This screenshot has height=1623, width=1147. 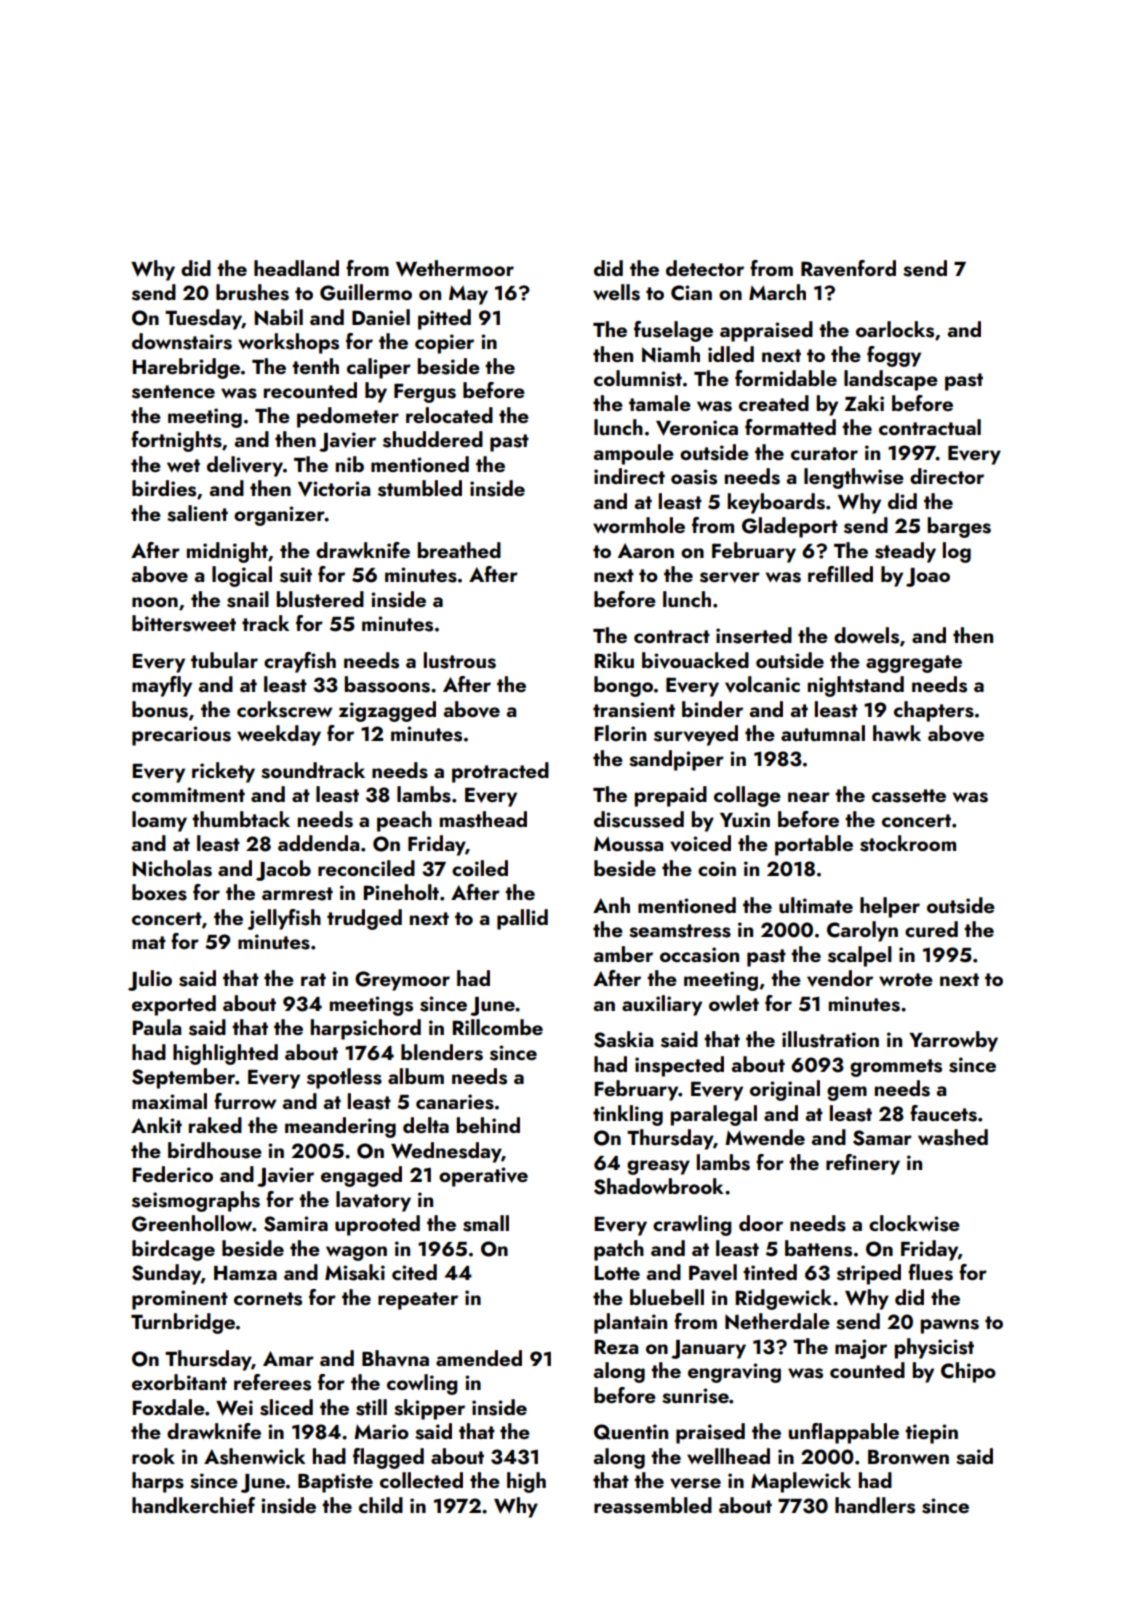 What do you see at coordinates (848, 268) in the screenshot?
I see `Ravenford` at bounding box center [848, 268].
